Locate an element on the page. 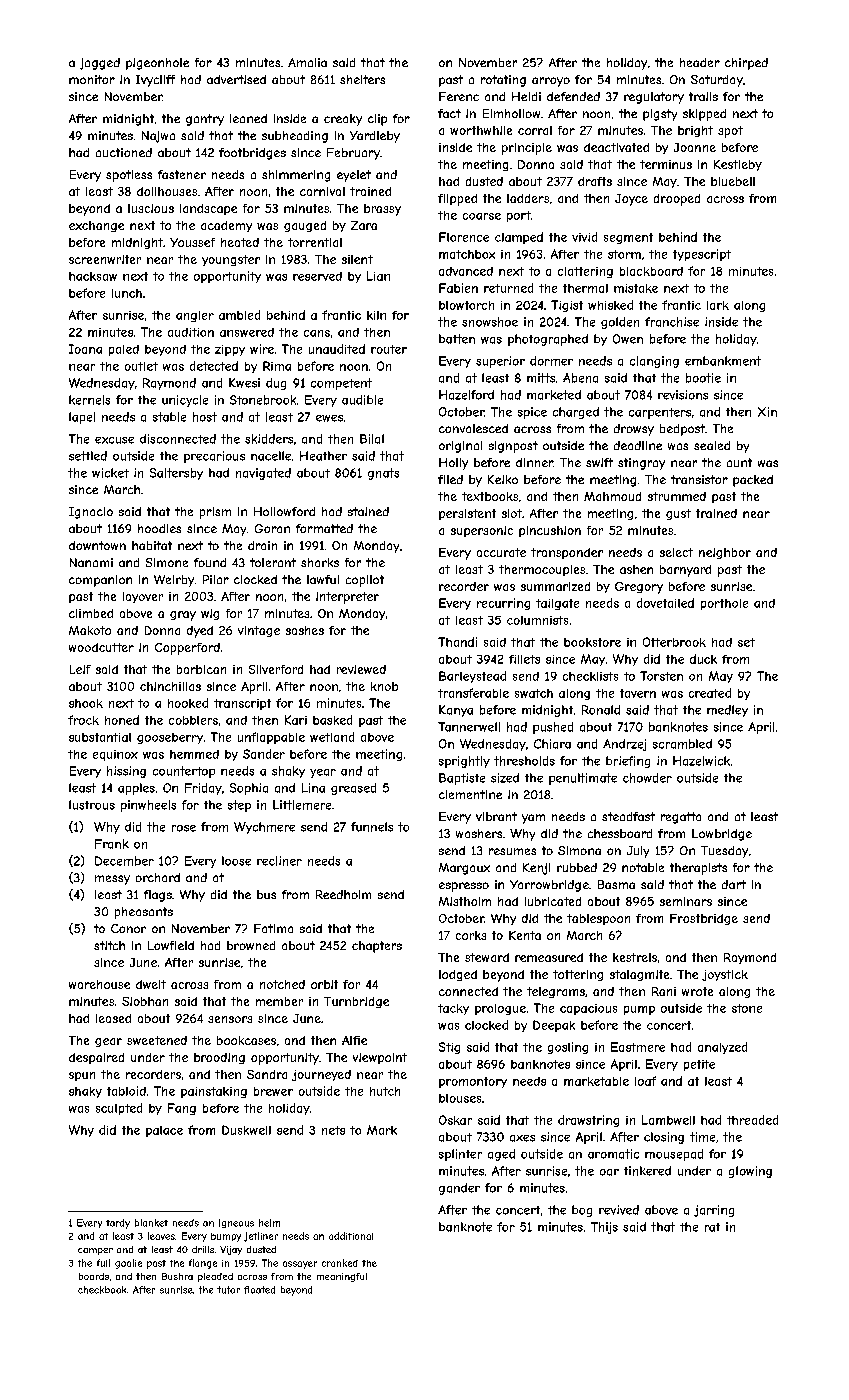  shelters is located at coordinates (362, 79).
